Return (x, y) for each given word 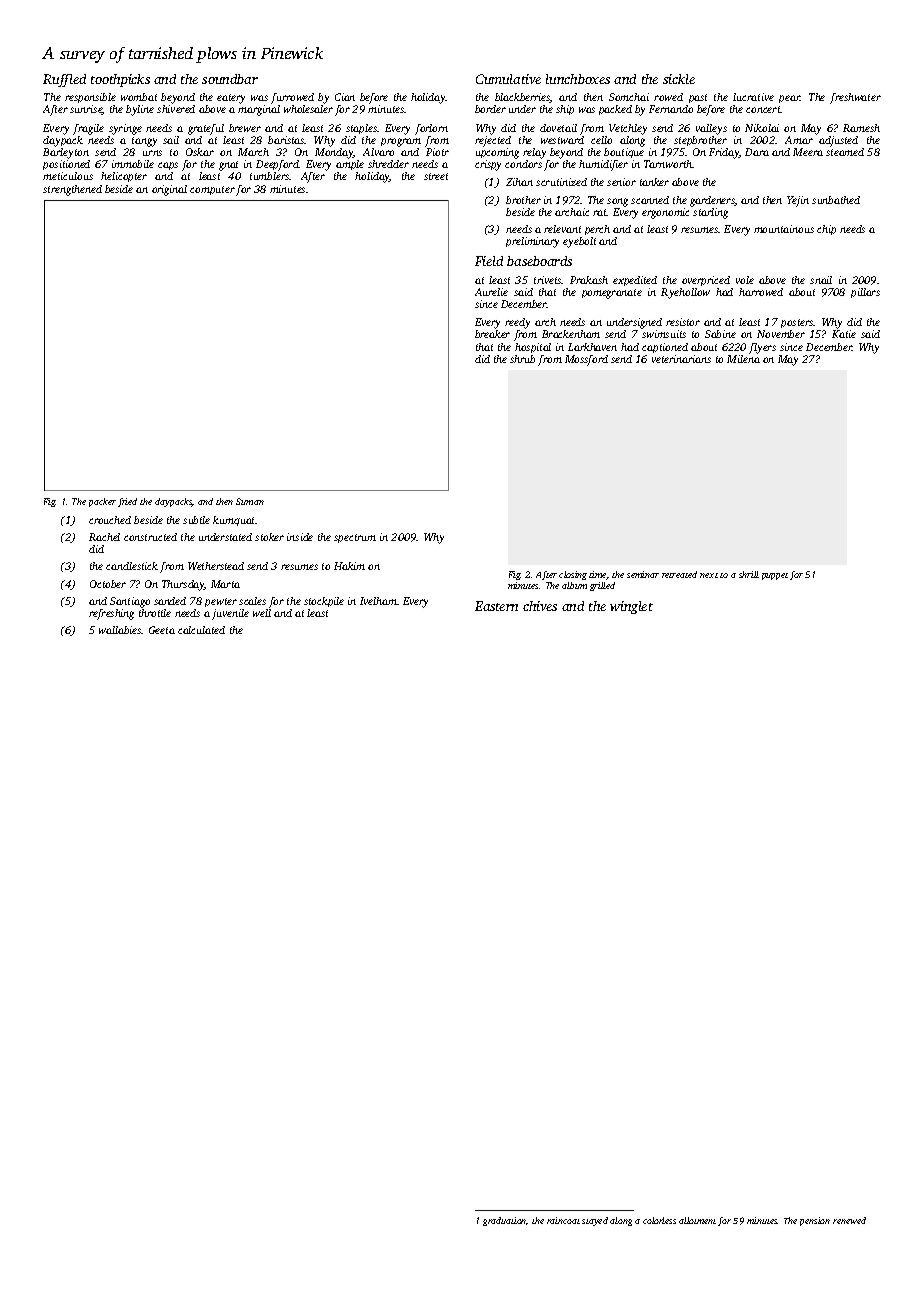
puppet (775, 576)
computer (212, 190)
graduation (505, 1221)
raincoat (563, 1220)
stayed (595, 1221)
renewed (849, 1220)
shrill (749, 574)
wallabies (120, 630)
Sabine (720, 334)
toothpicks (120, 80)
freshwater (855, 98)
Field (489, 261)
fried (127, 502)
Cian (345, 97)
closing (573, 575)
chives (540, 606)
